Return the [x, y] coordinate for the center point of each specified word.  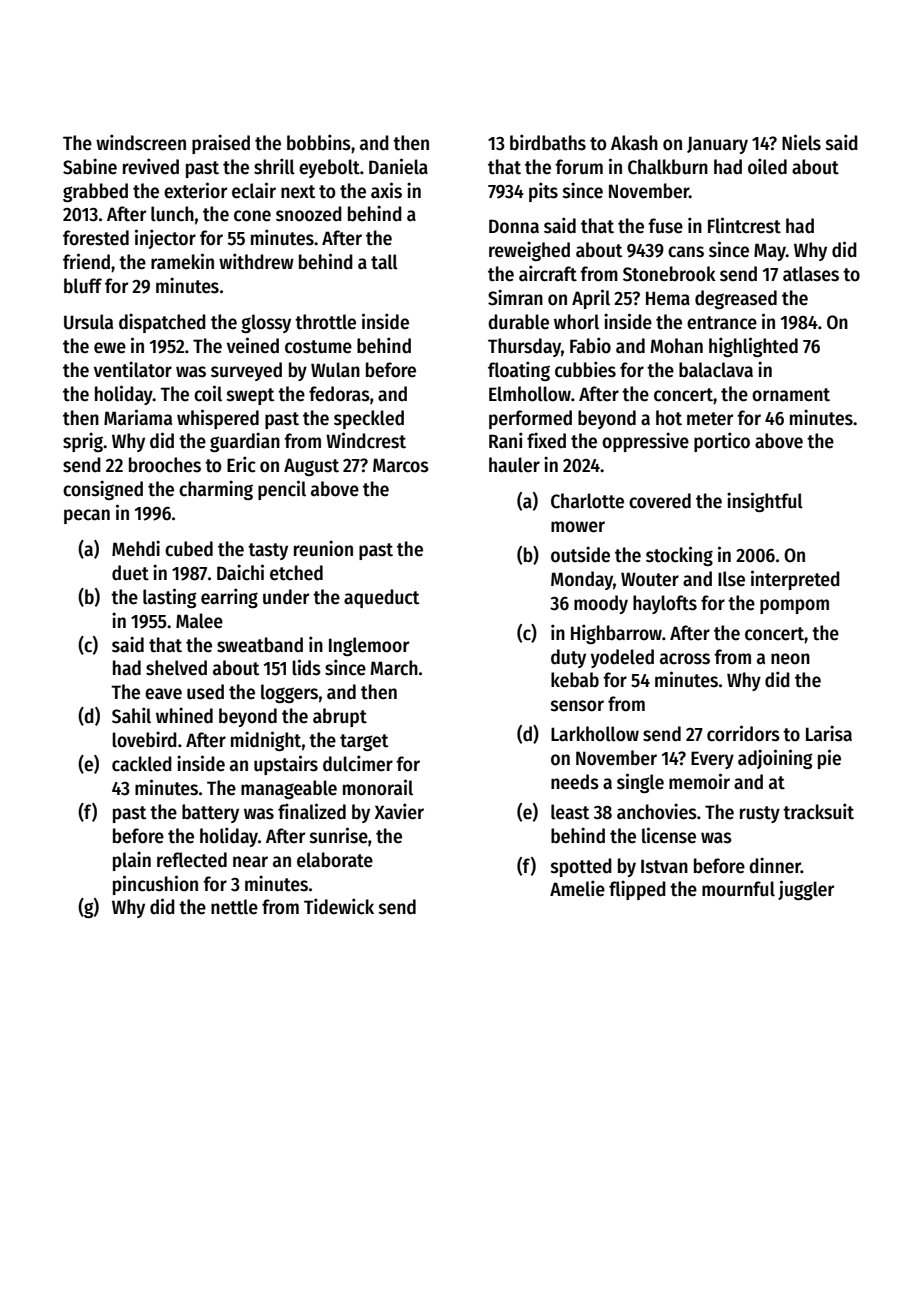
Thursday [524, 347]
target [364, 742]
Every [712, 760]
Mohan [677, 346]
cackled [142, 764]
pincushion [155, 885]
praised [221, 144]
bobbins [319, 142]
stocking [679, 556]
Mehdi [136, 548]
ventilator [133, 369]
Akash [634, 143]
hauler [514, 465]
